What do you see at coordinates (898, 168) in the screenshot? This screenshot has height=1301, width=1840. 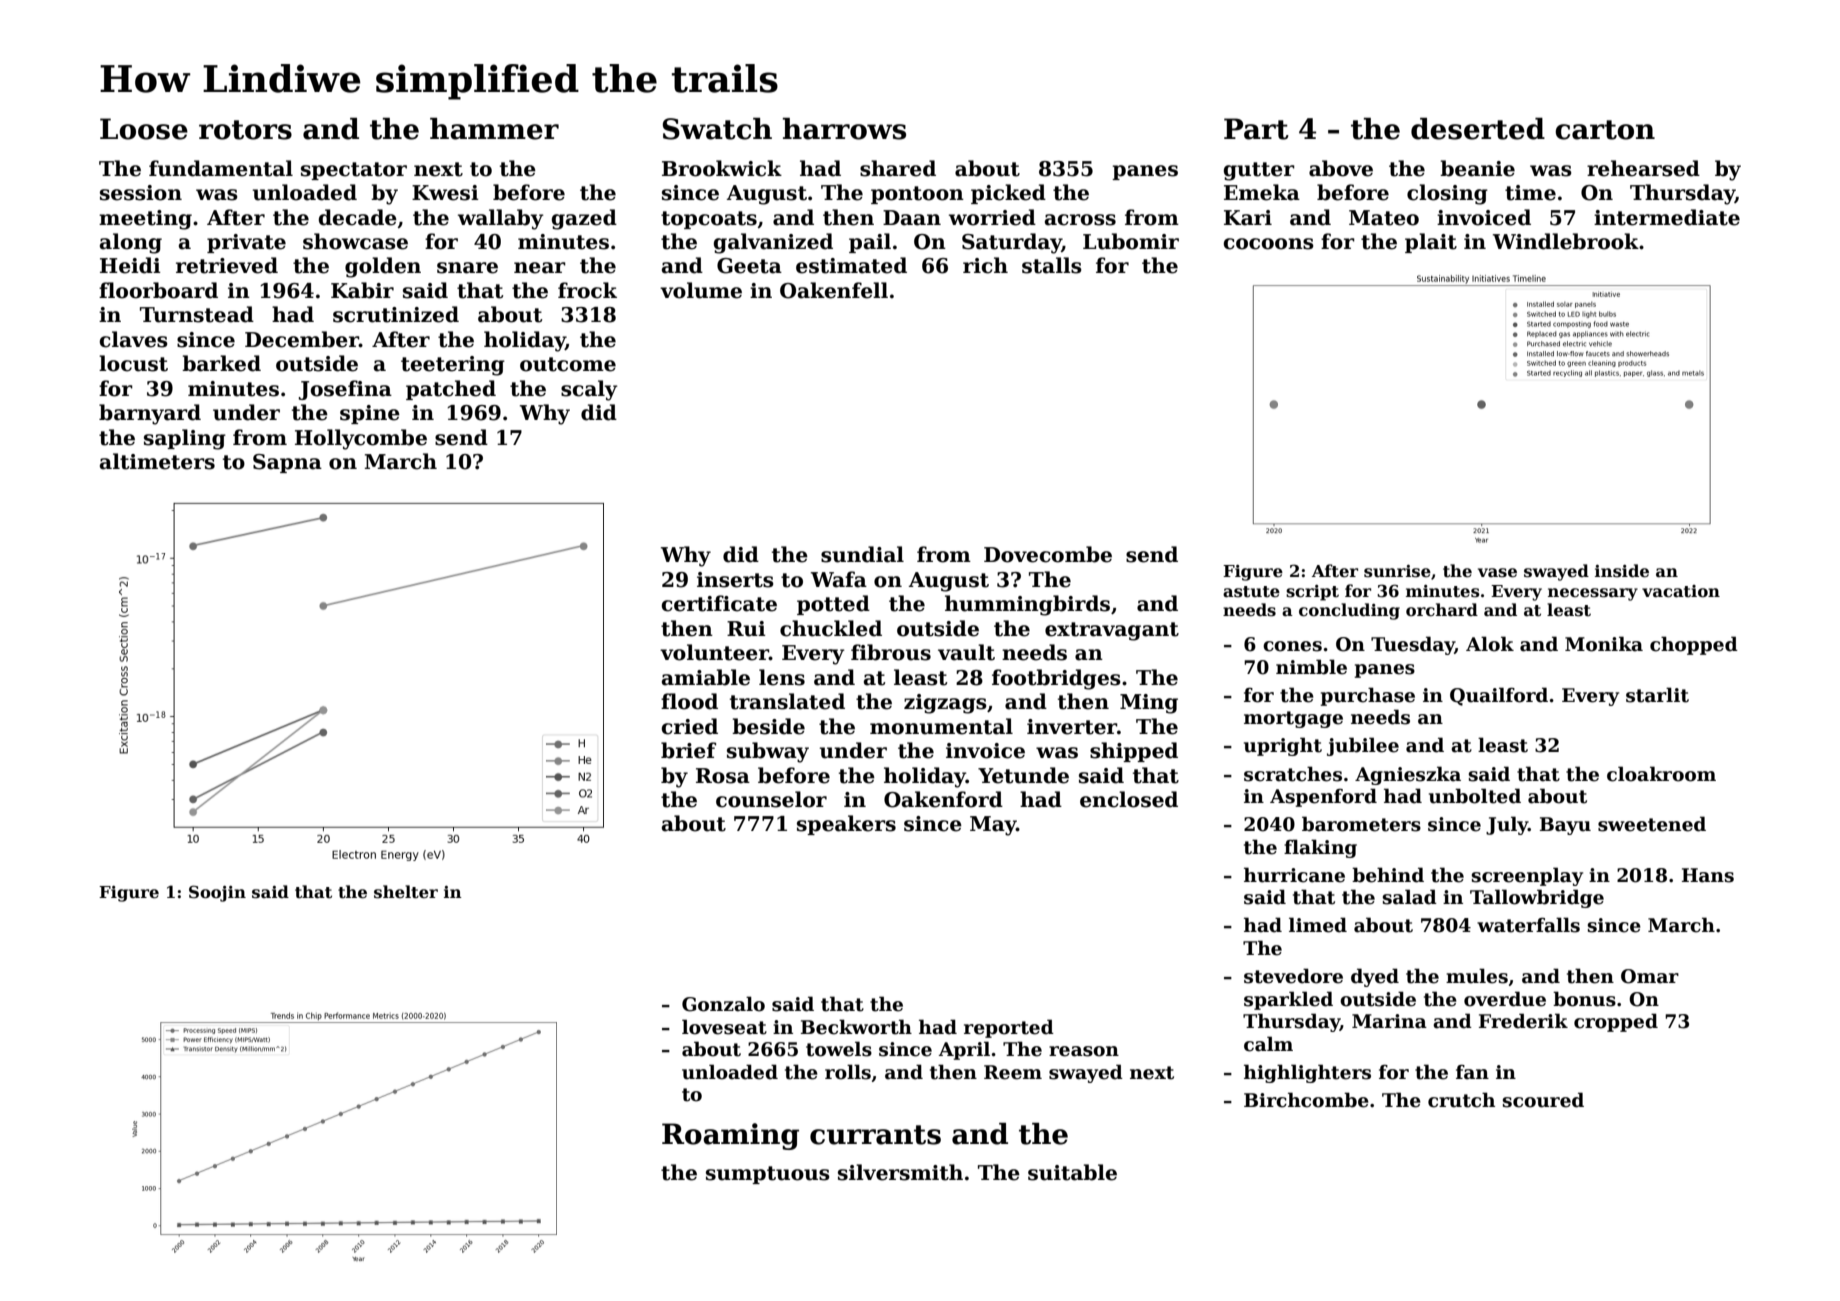 I see `shared` at bounding box center [898, 168].
